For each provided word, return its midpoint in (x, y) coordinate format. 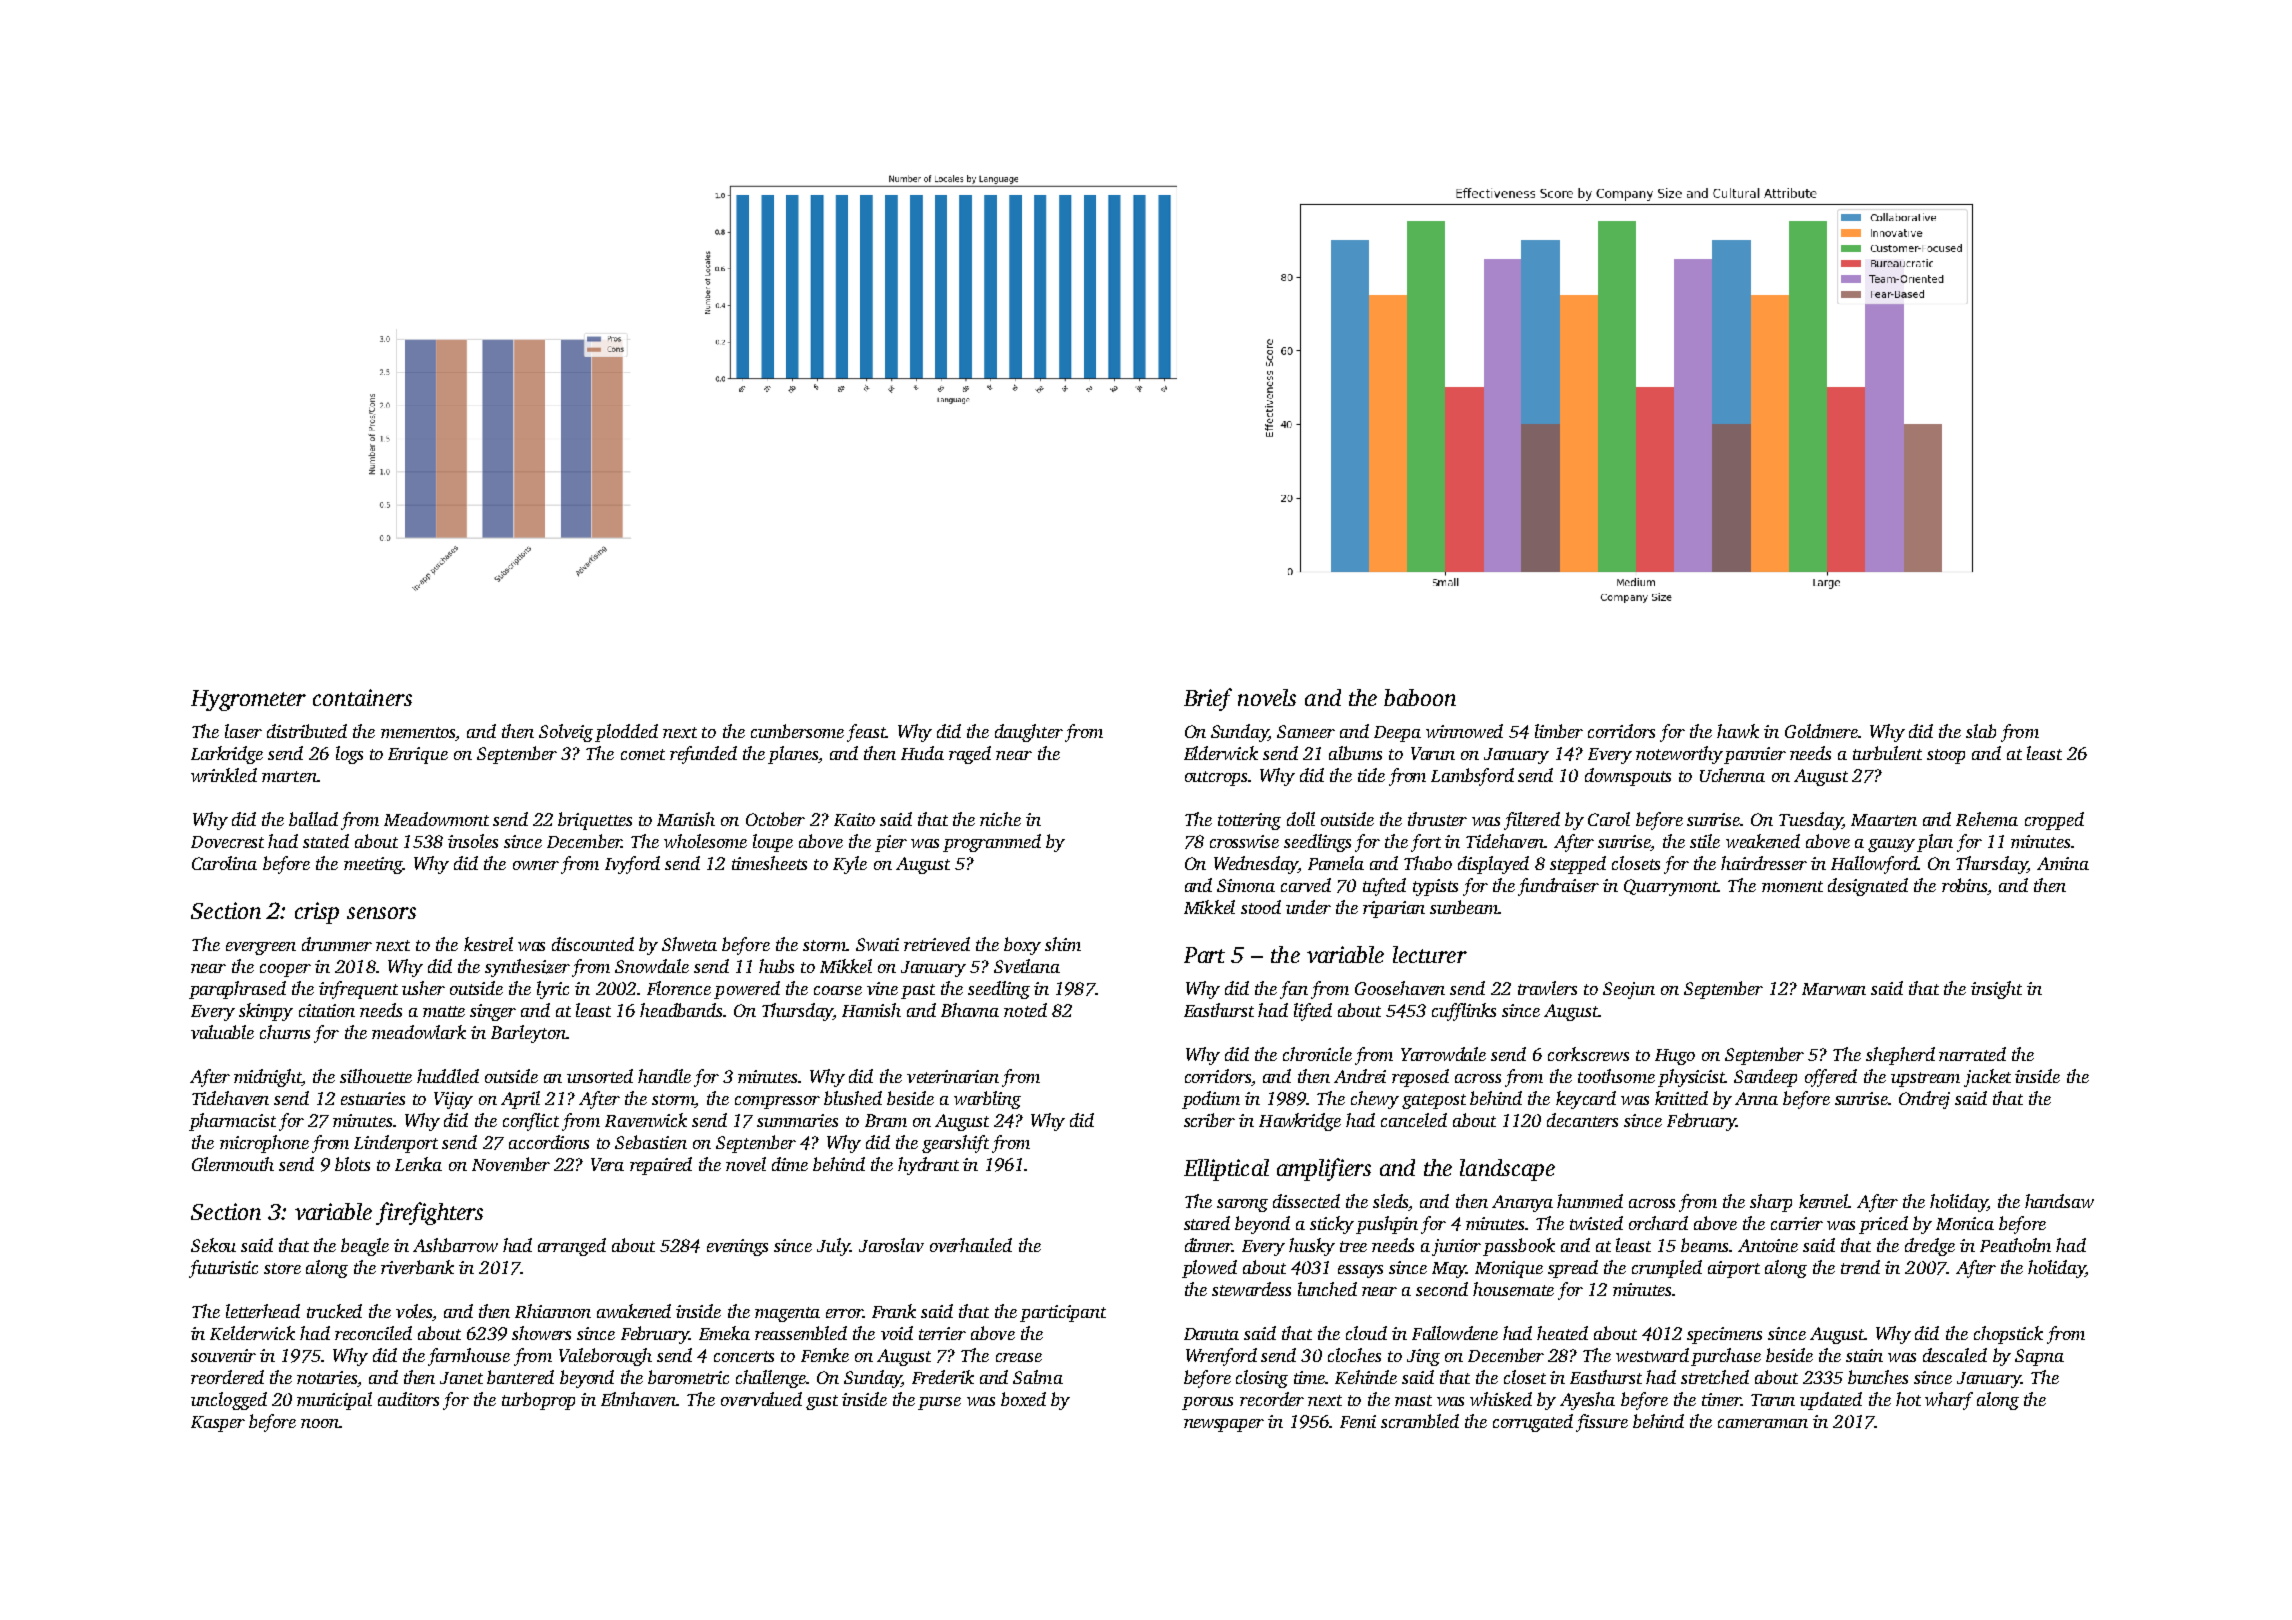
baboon (1420, 697)
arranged (572, 1247)
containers (362, 697)
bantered (520, 1377)
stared (1207, 1223)
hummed (1590, 1201)
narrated (1972, 1054)
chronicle (1317, 1054)
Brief (1208, 699)
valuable (222, 1032)
